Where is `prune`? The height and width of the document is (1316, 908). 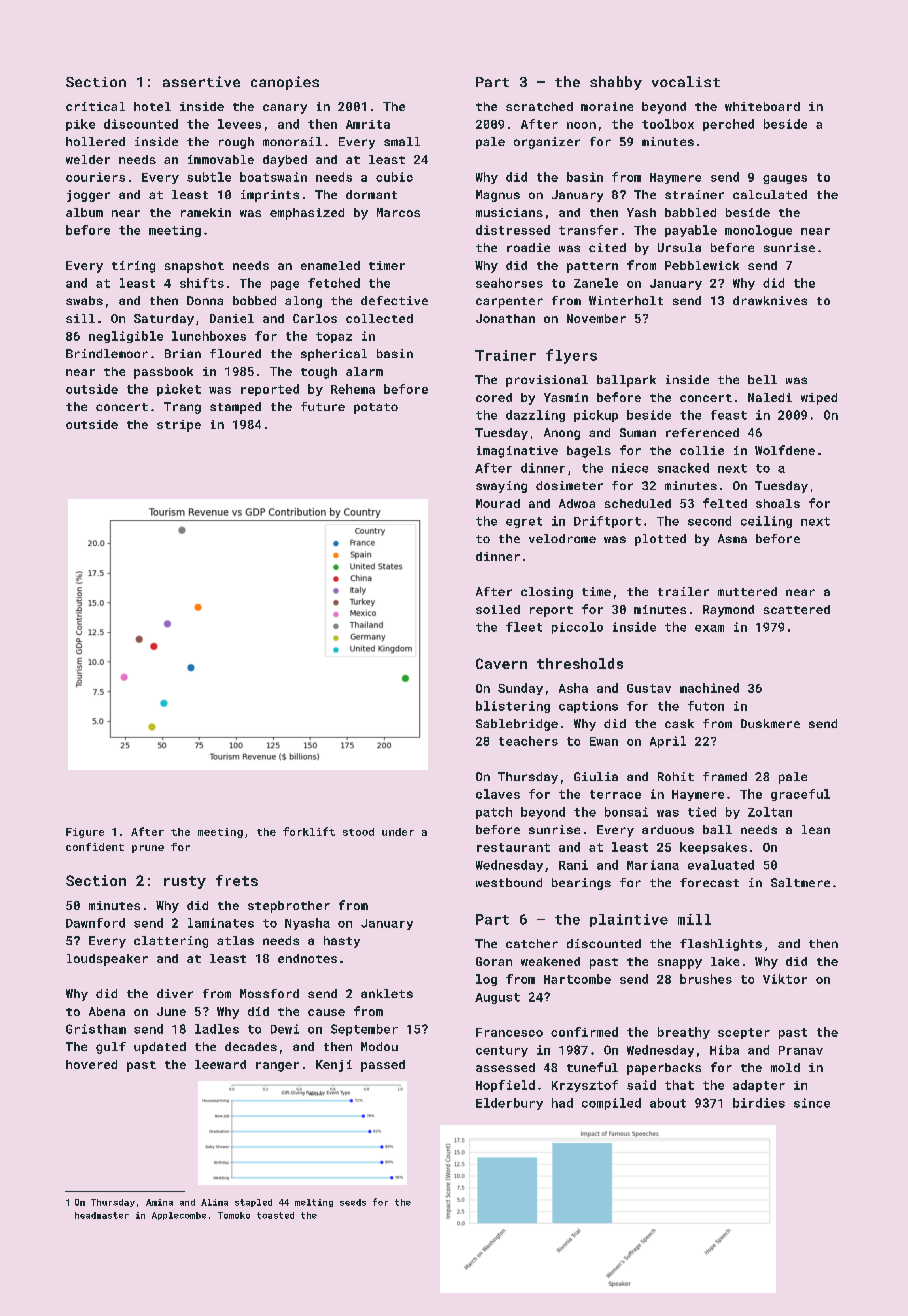 prune is located at coordinates (148, 849).
